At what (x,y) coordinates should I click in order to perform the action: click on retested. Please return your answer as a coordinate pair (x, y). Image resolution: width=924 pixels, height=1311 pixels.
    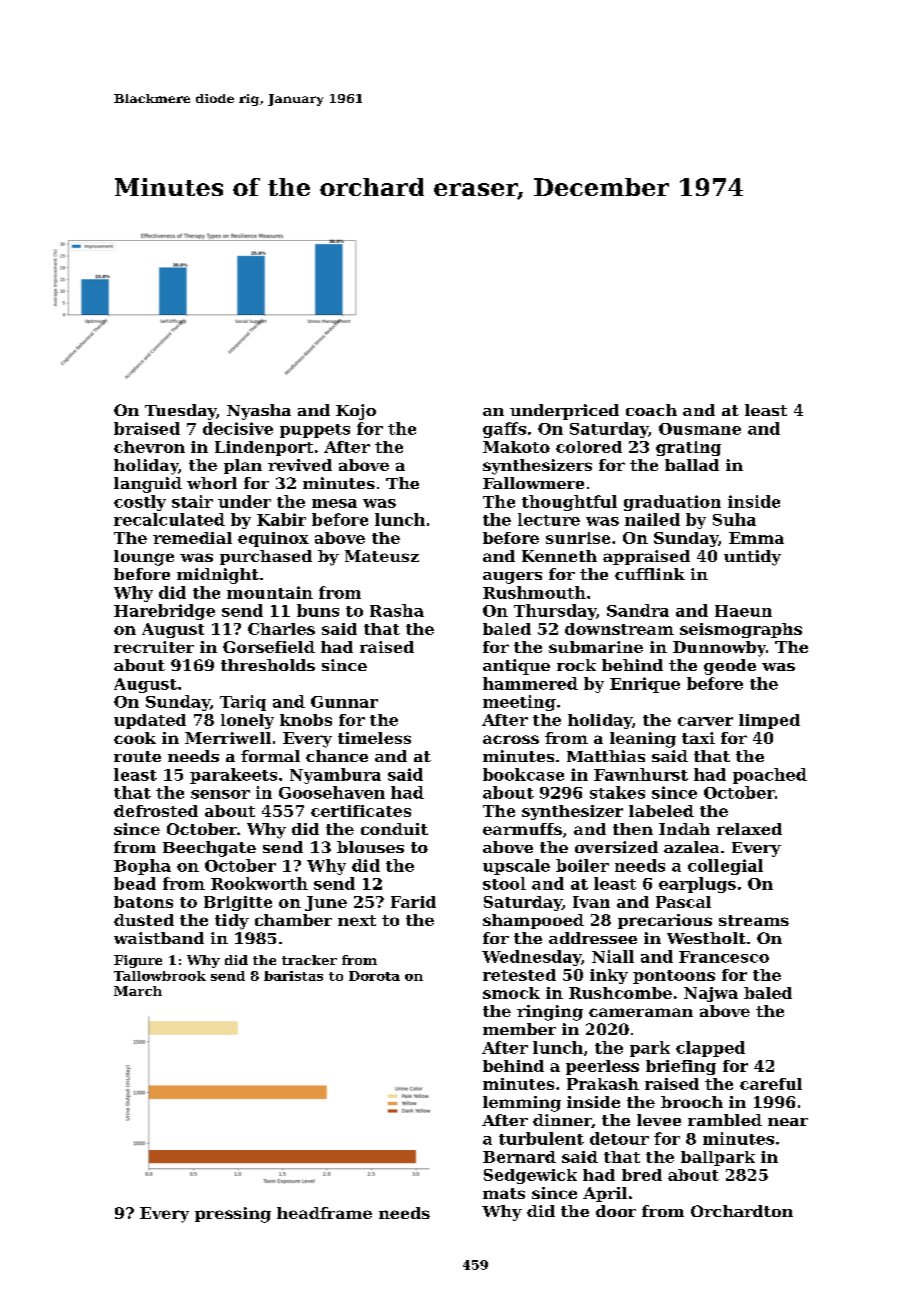
    Looking at the image, I should click on (519, 975).
